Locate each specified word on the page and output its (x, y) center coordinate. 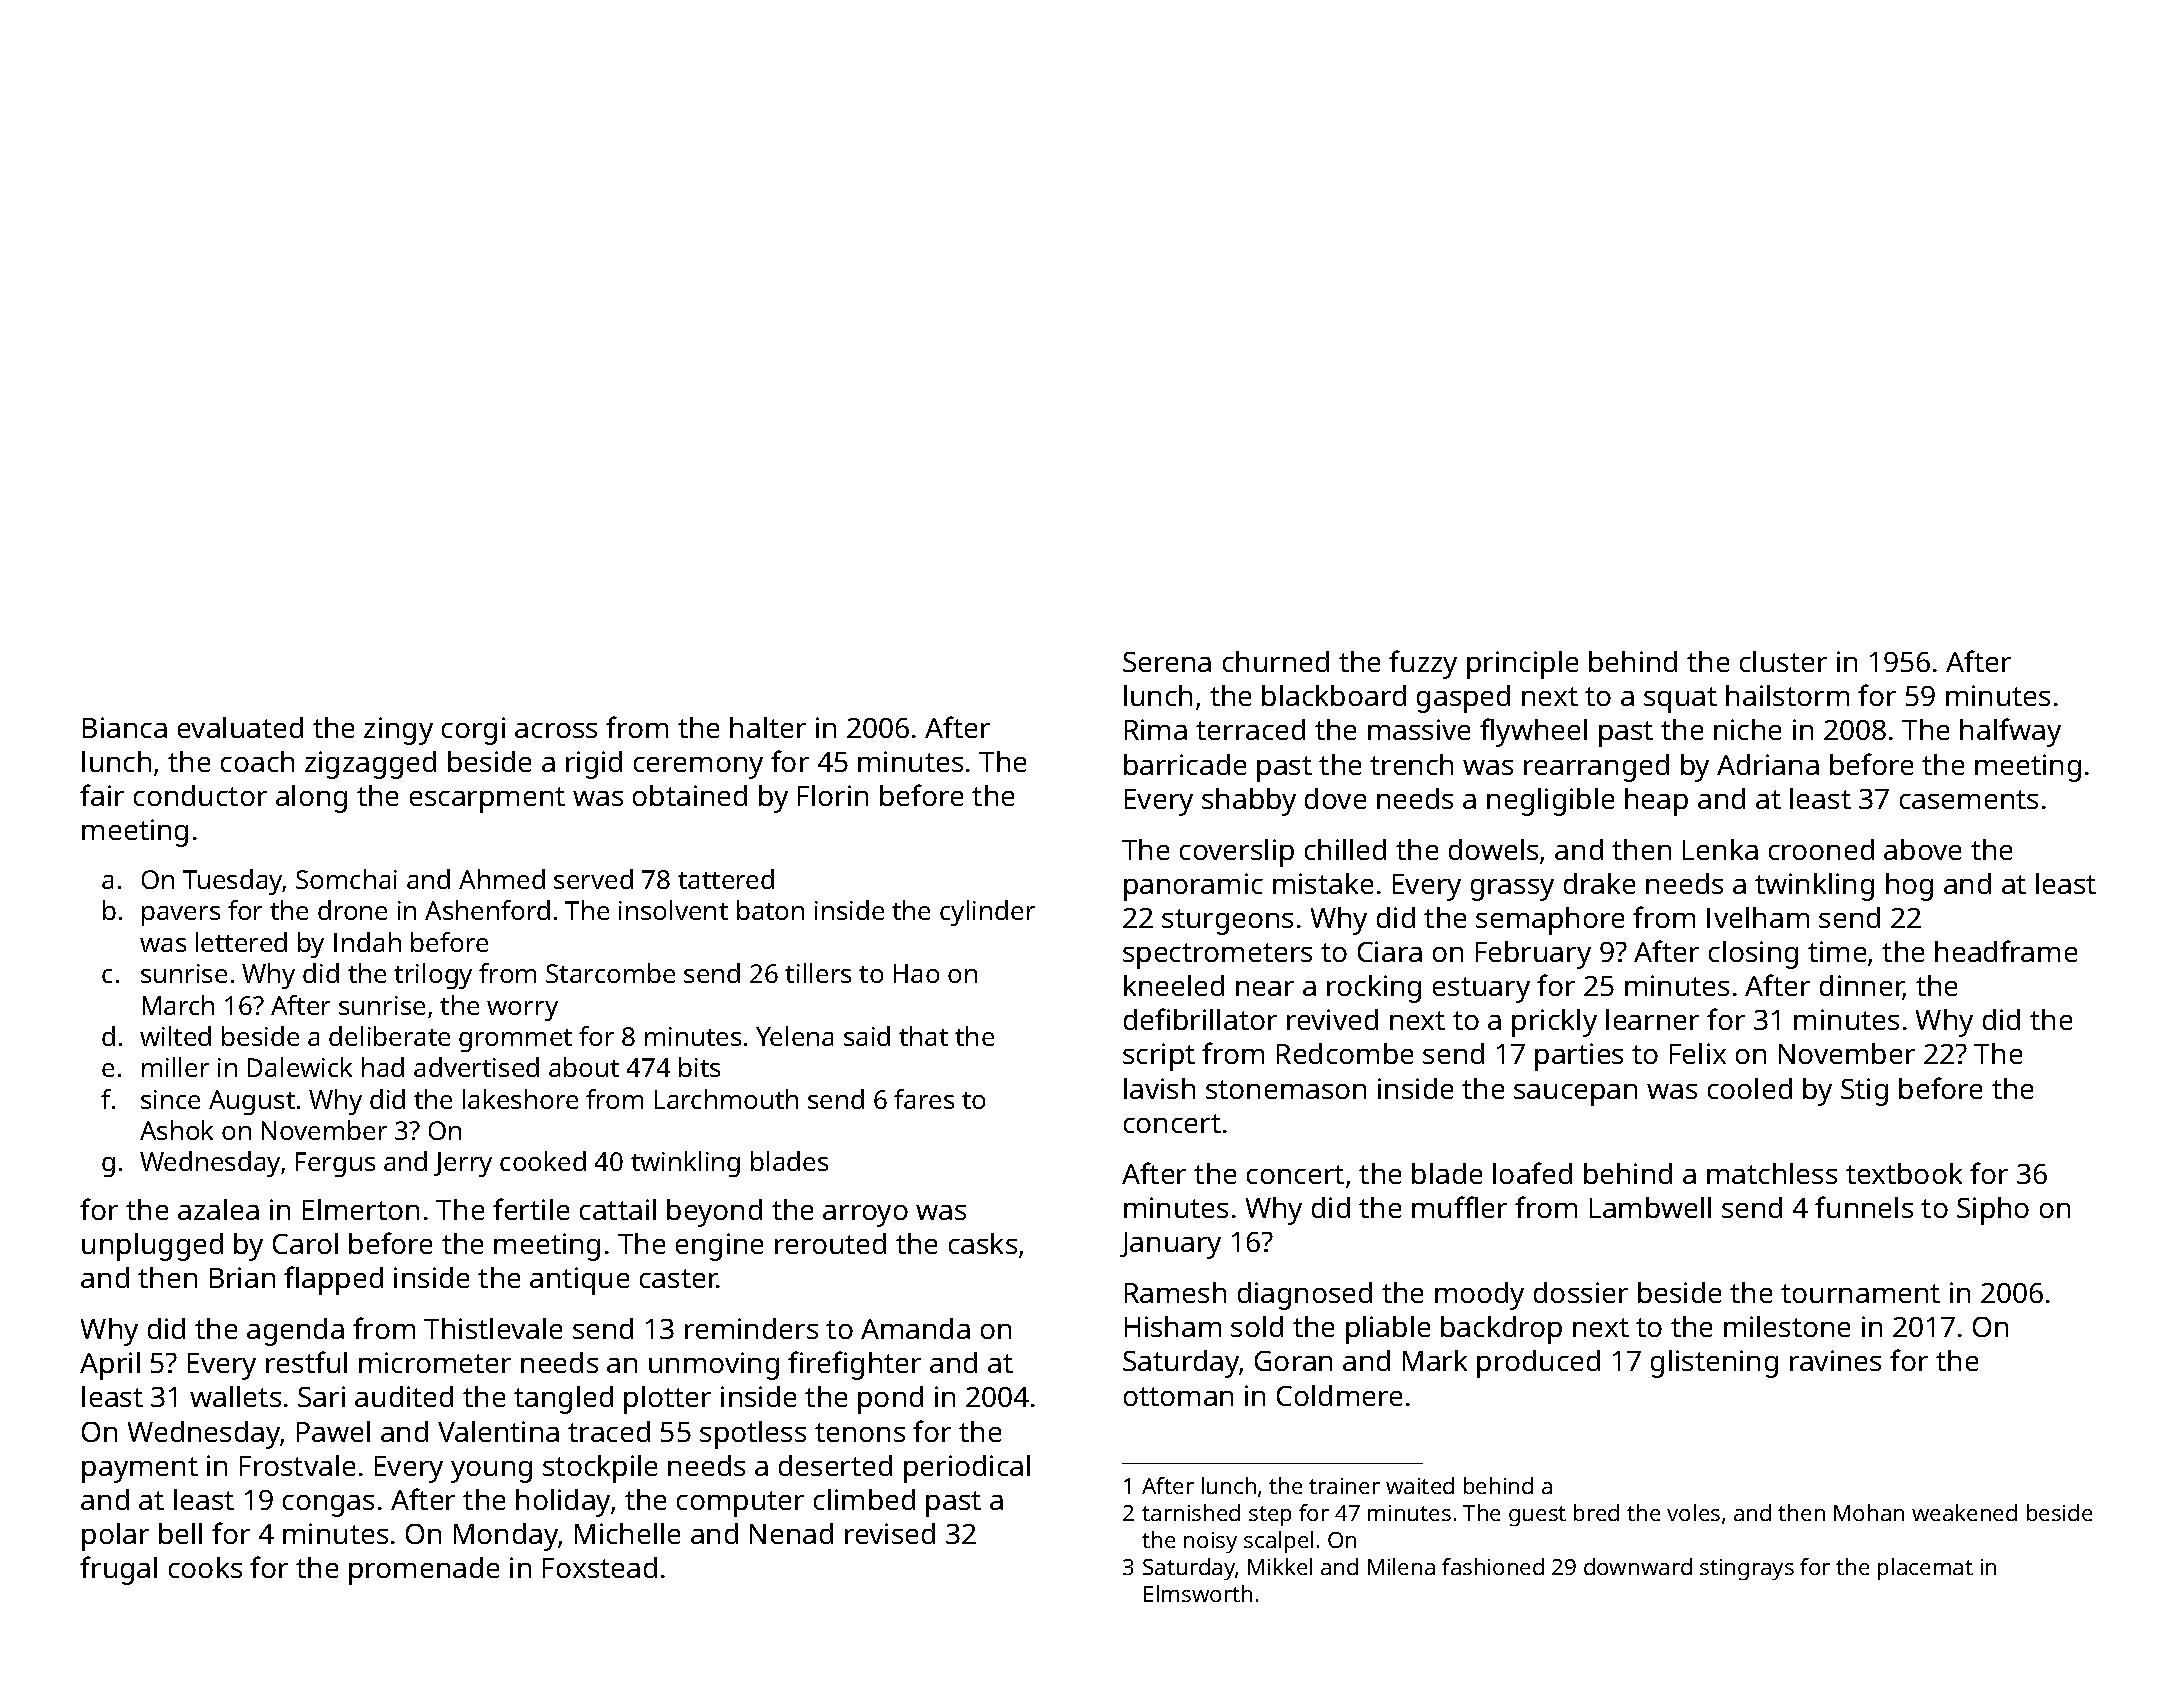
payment (140, 1470)
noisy (1210, 1542)
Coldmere (1339, 1395)
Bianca (125, 727)
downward (1638, 1566)
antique (579, 1281)
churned (1276, 661)
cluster (1783, 661)
